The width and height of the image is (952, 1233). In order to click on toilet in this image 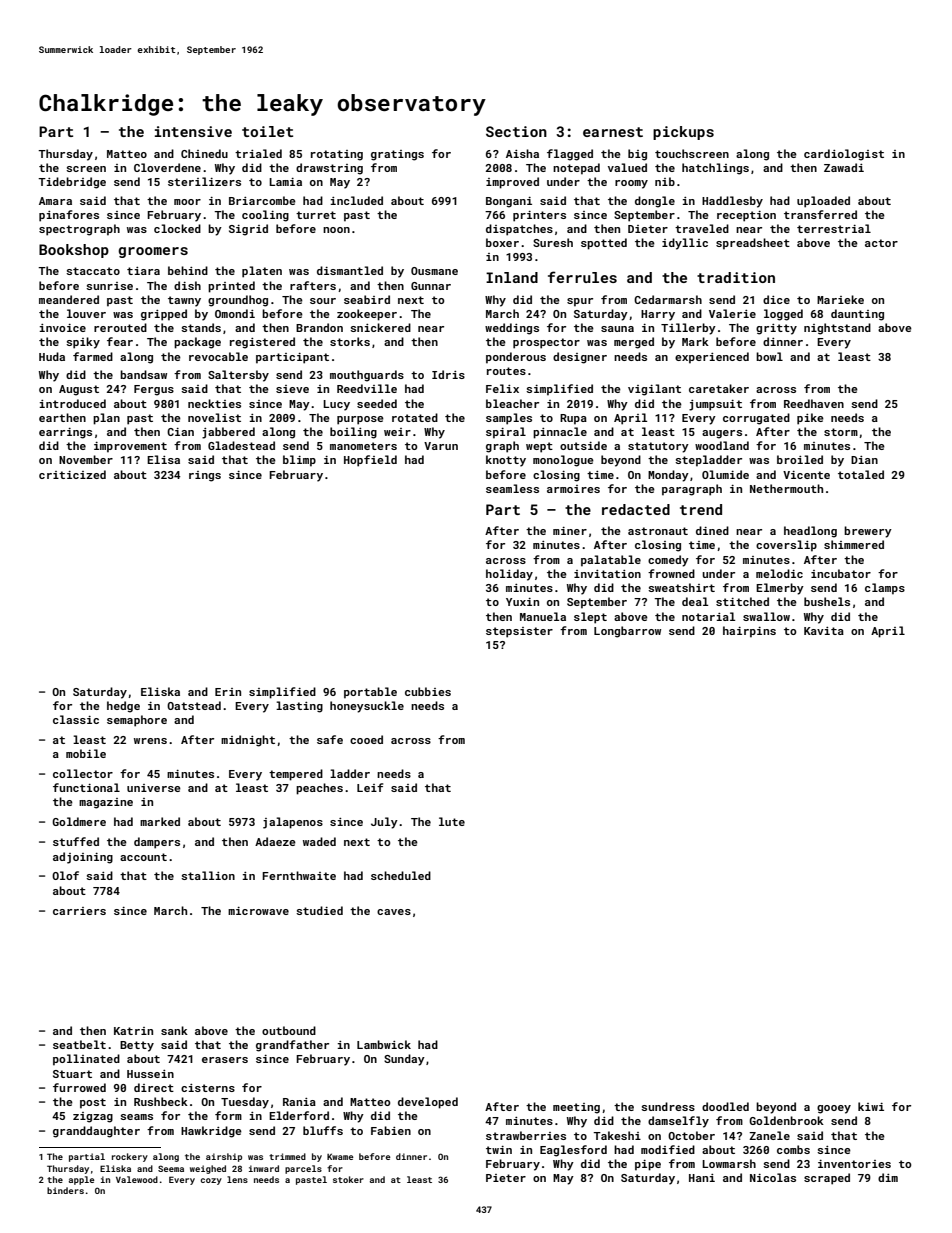, I will do `click(267, 131)`.
